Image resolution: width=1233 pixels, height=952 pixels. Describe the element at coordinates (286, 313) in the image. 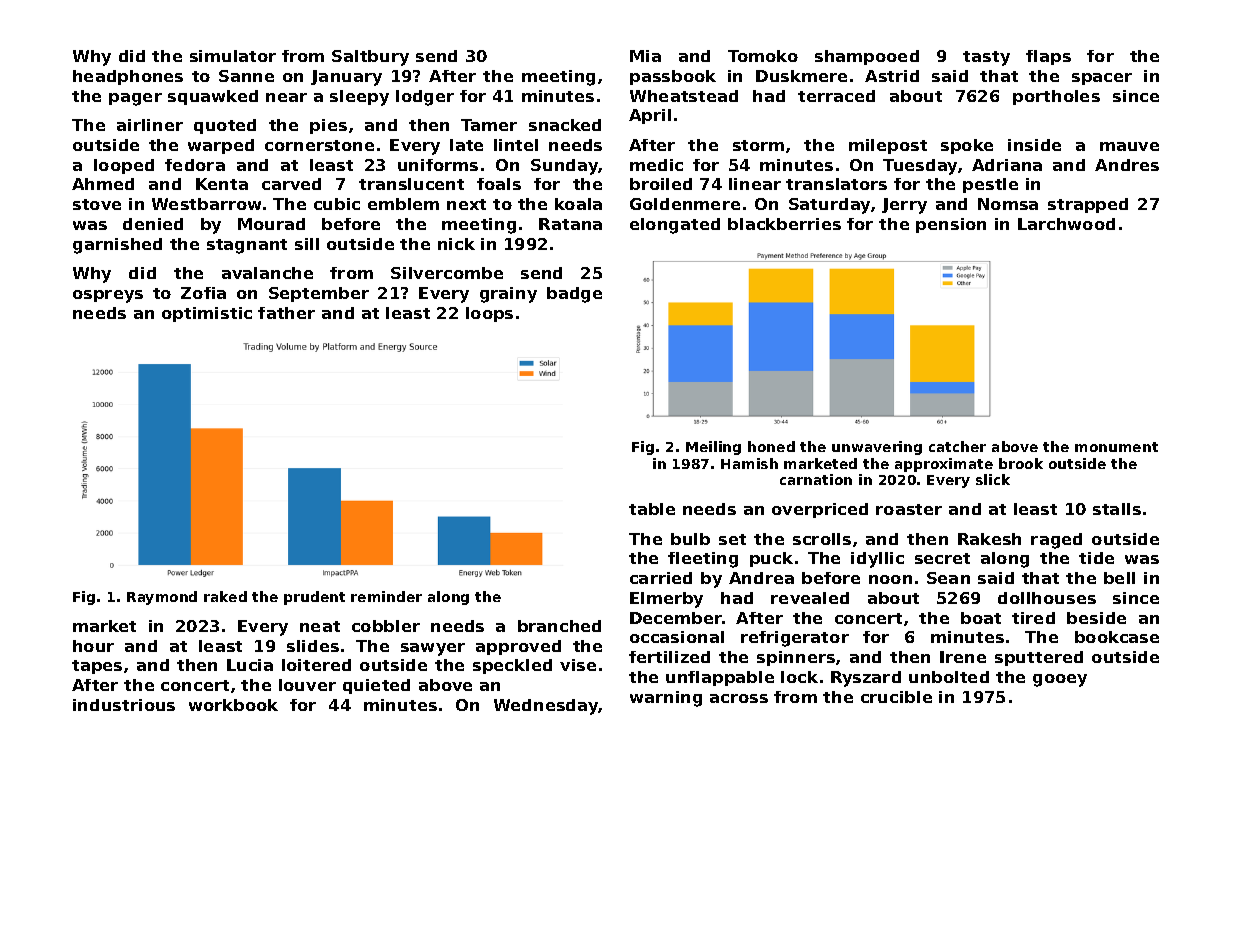

I see `father` at that location.
